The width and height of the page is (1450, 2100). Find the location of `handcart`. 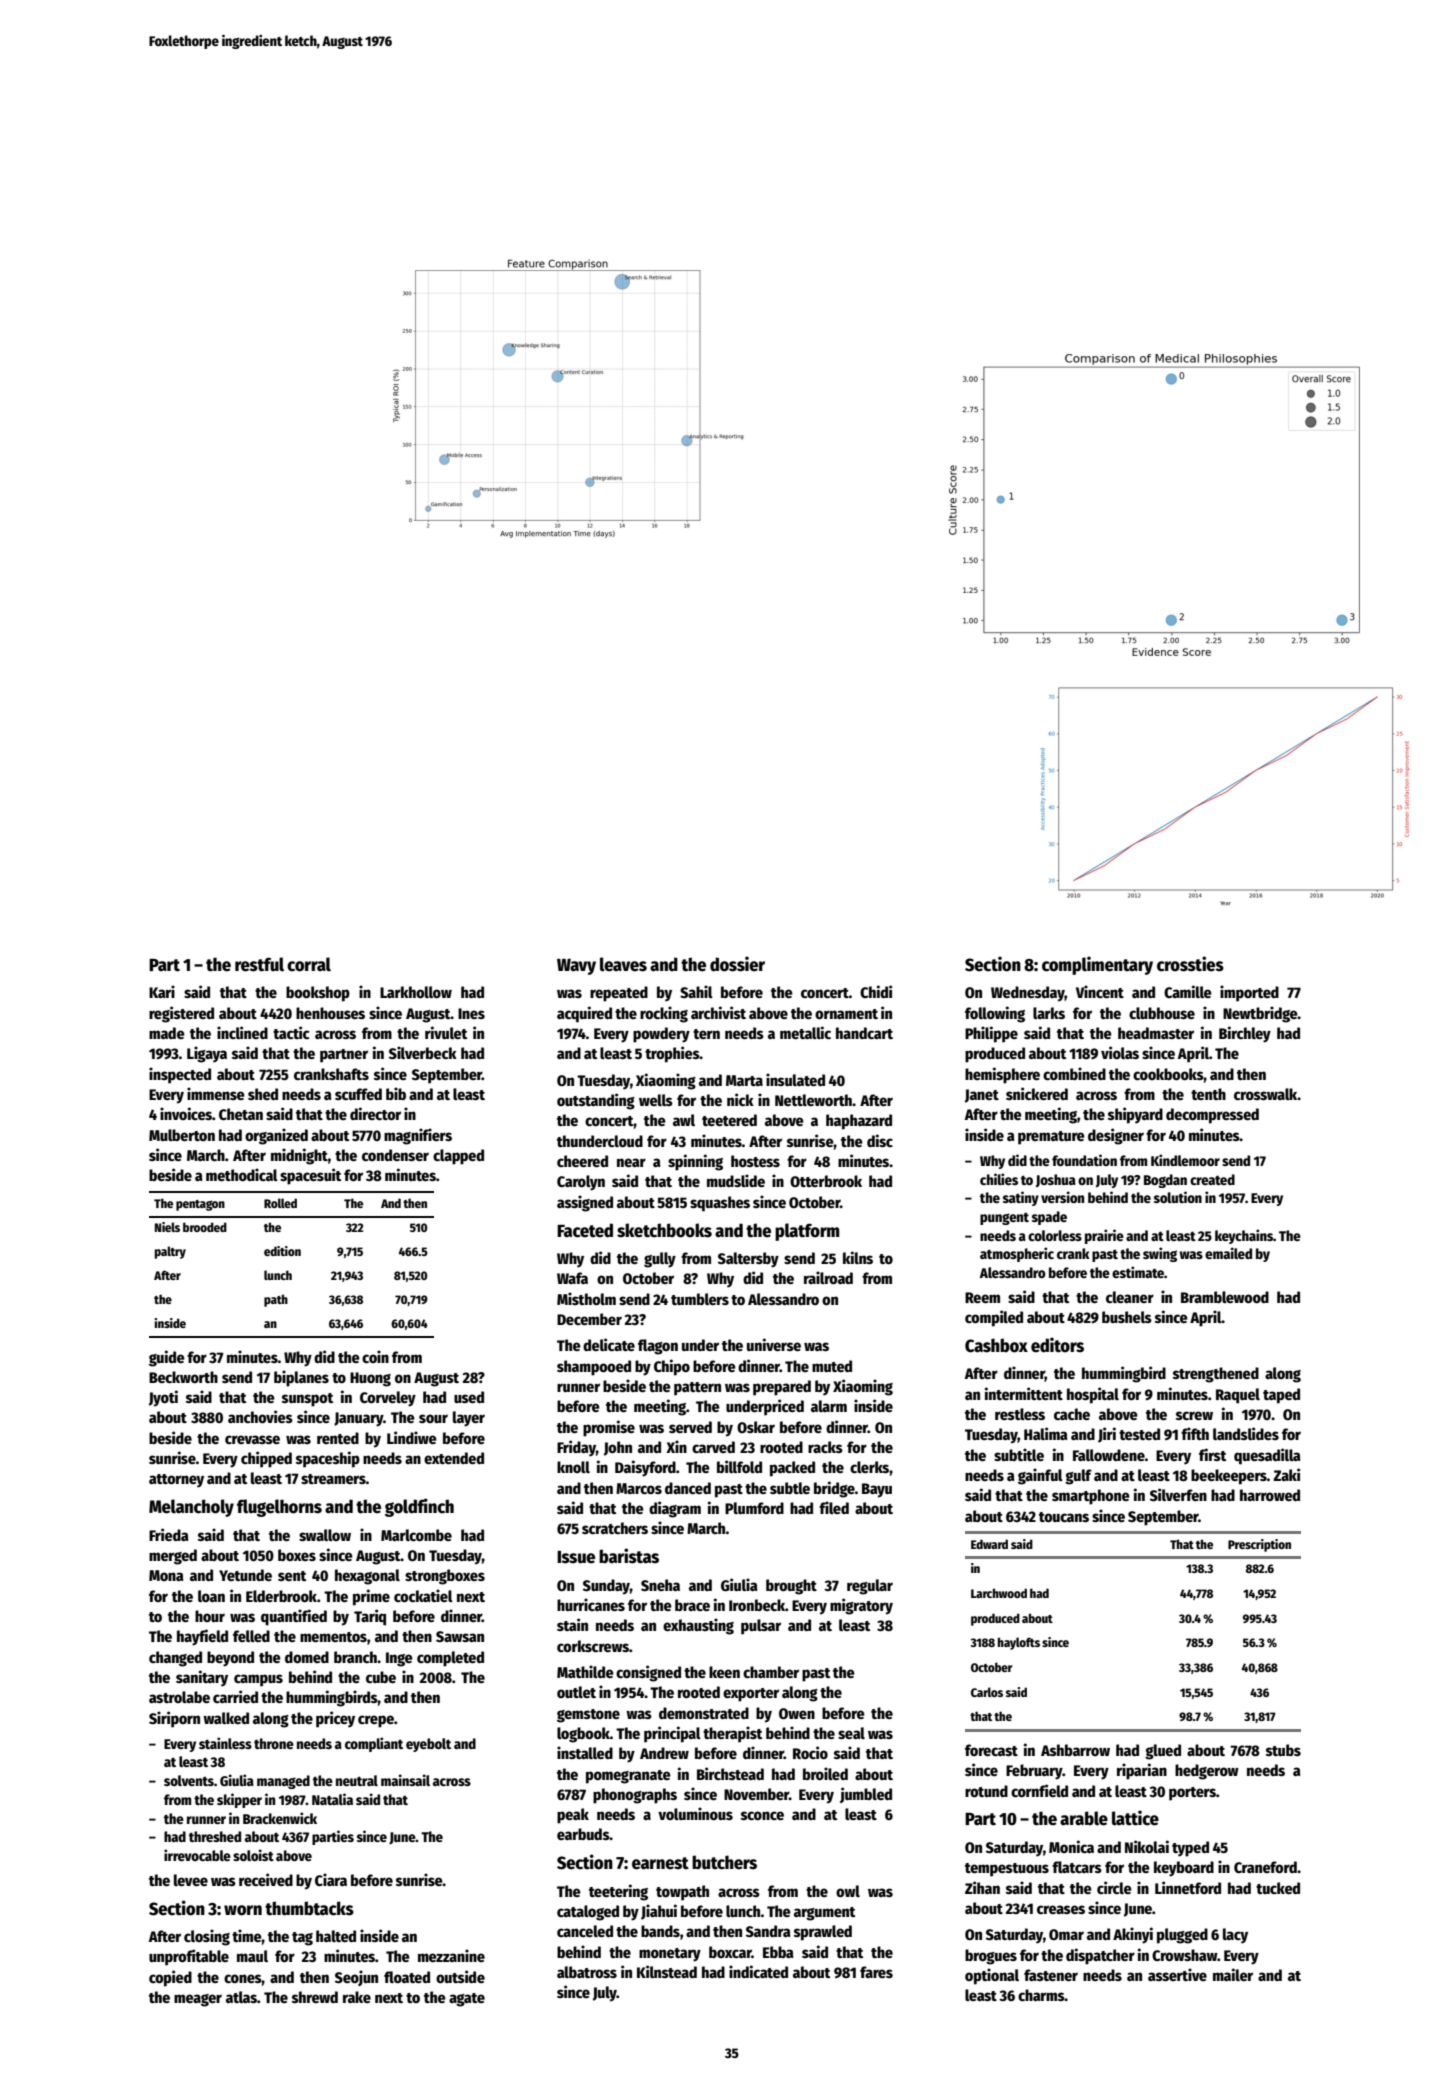

handcart is located at coordinates (864, 1033).
